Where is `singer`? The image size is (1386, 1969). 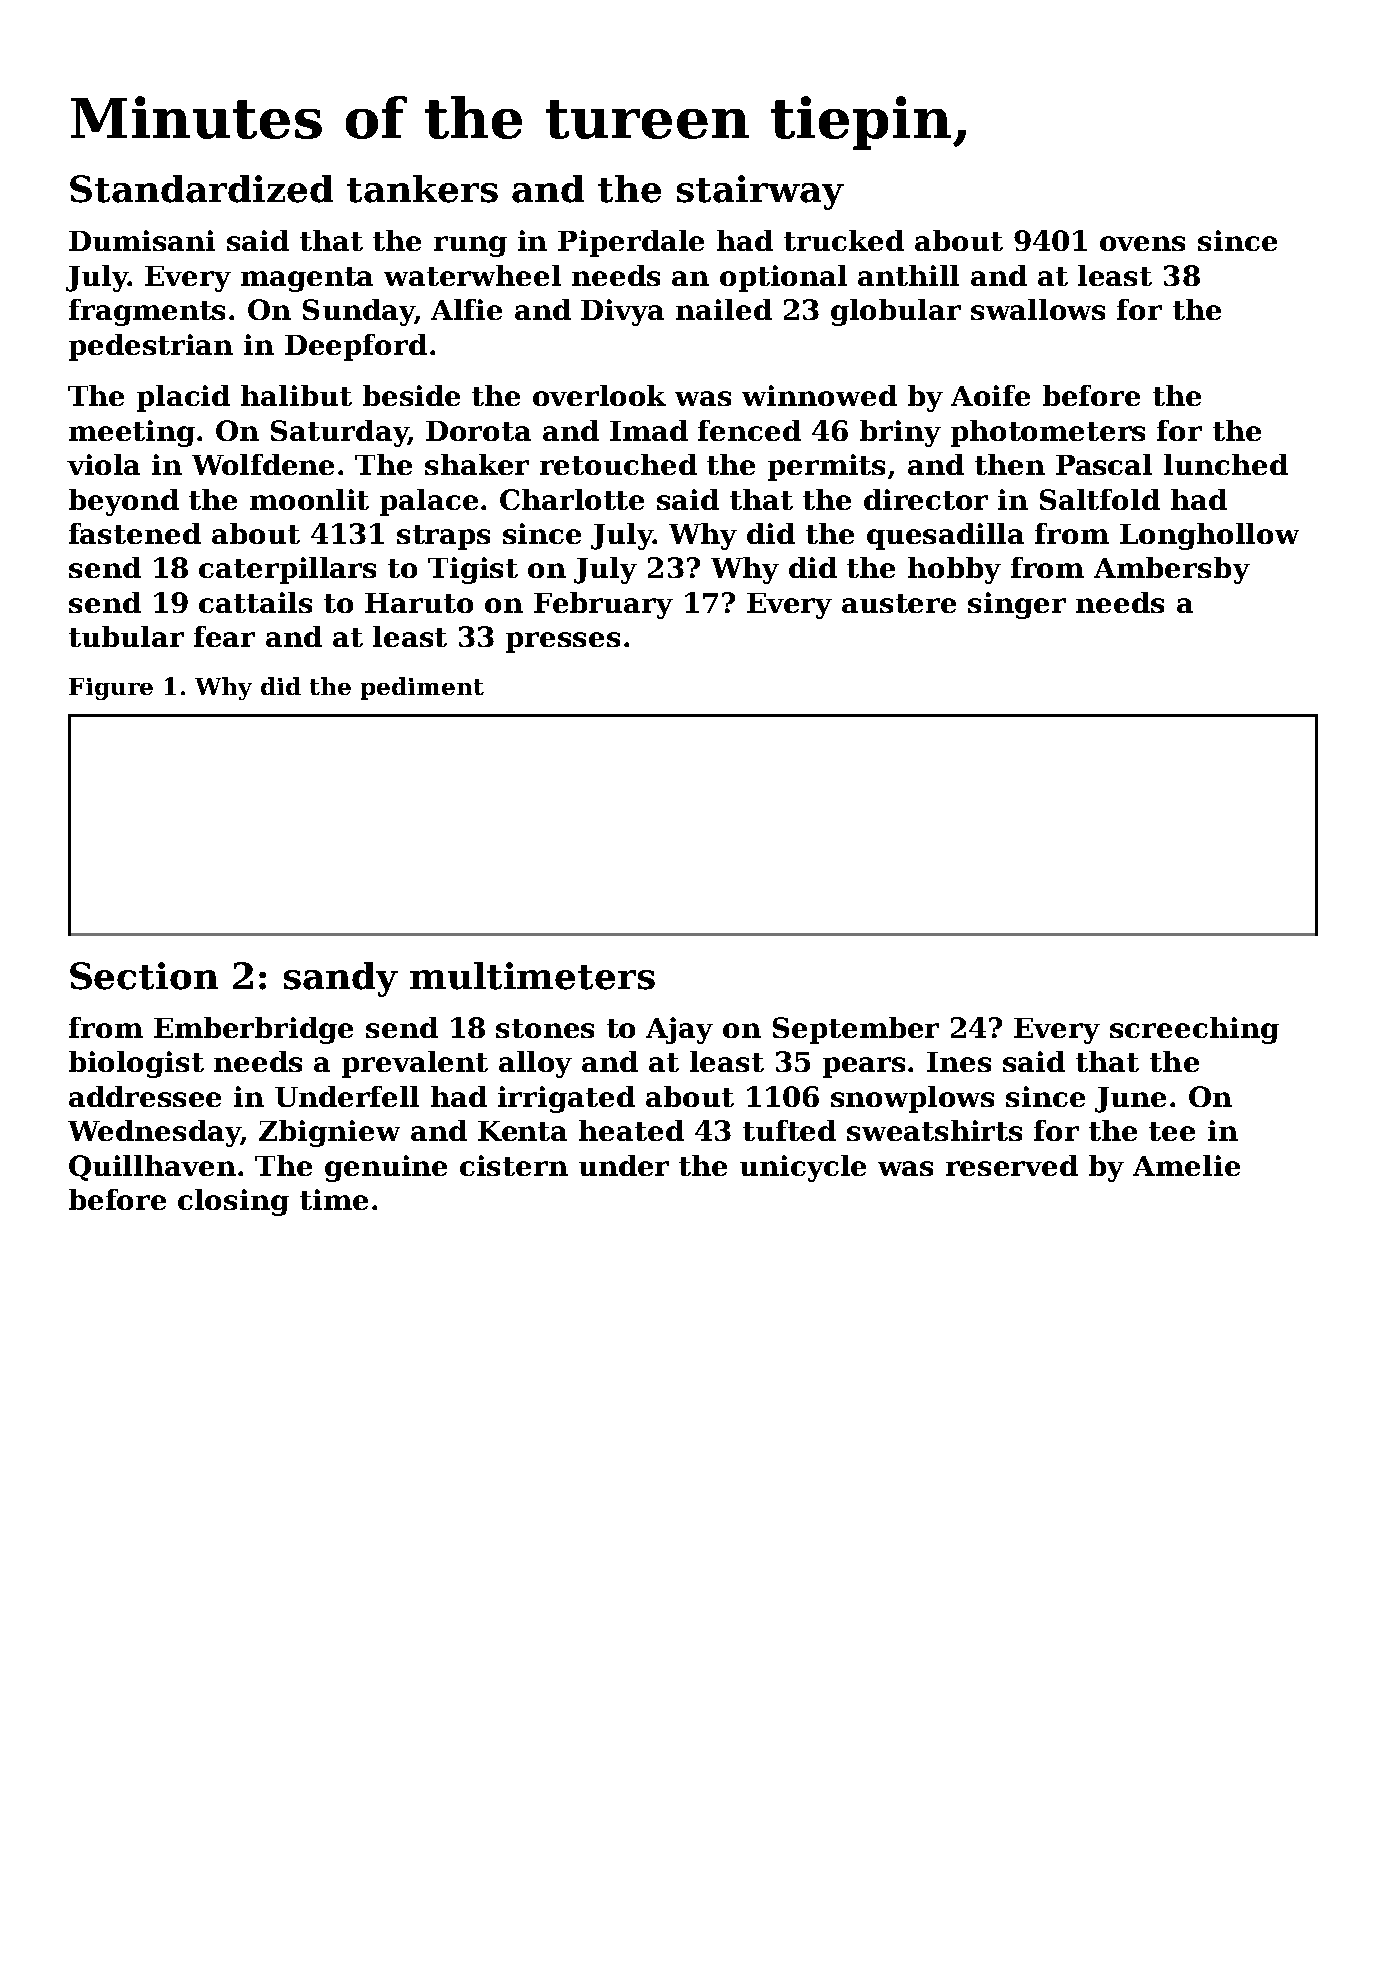 singer is located at coordinates (1017, 605).
